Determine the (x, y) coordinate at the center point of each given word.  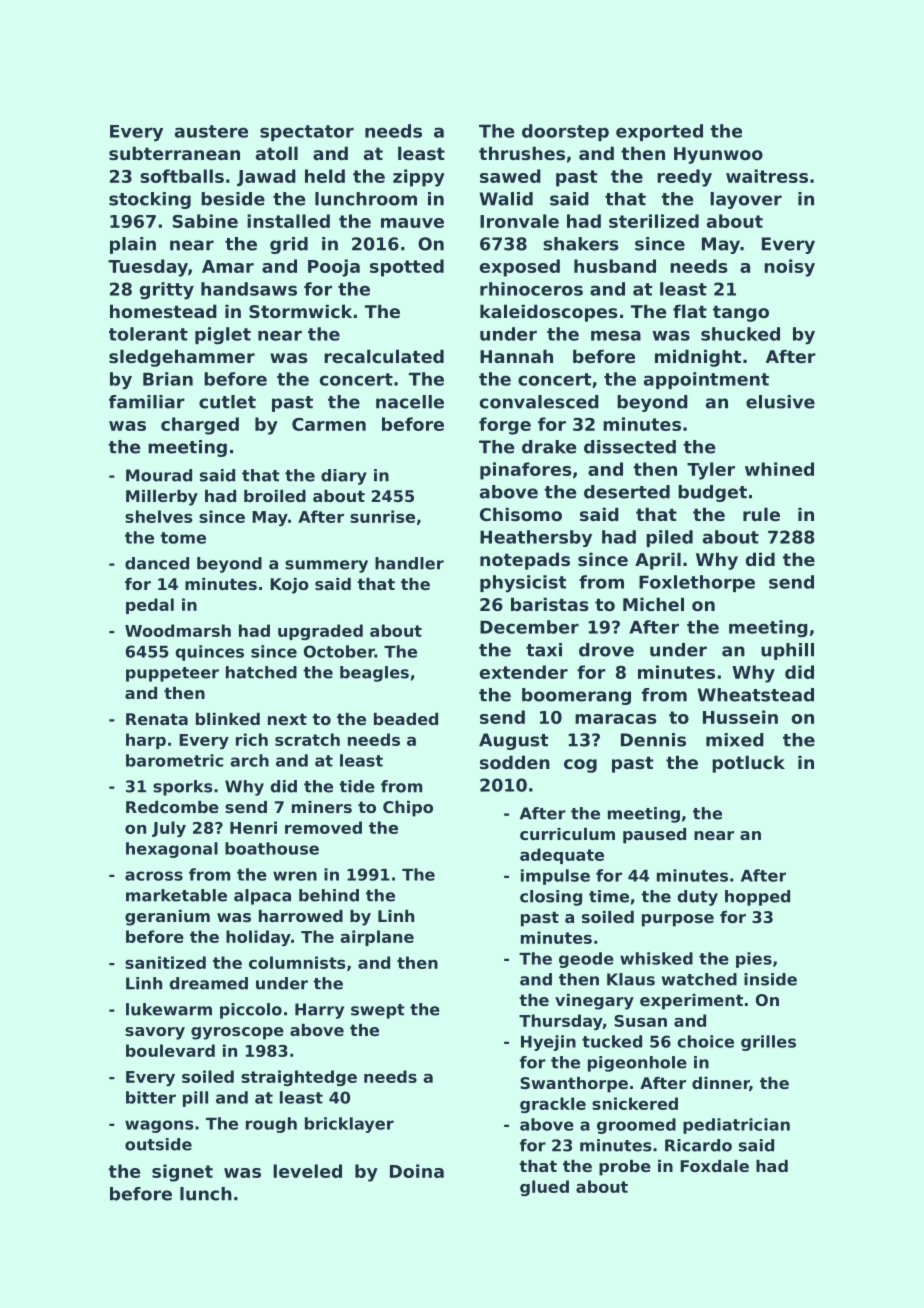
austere (211, 131)
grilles (768, 1043)
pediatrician (736, 1126)
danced (157, 563)
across (154, 876)
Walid (506, 199)
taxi (544, 650)
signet (182, 1173)
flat (690, 311)
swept (378, 1011)
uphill (787, 651)
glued (544, 1188)
